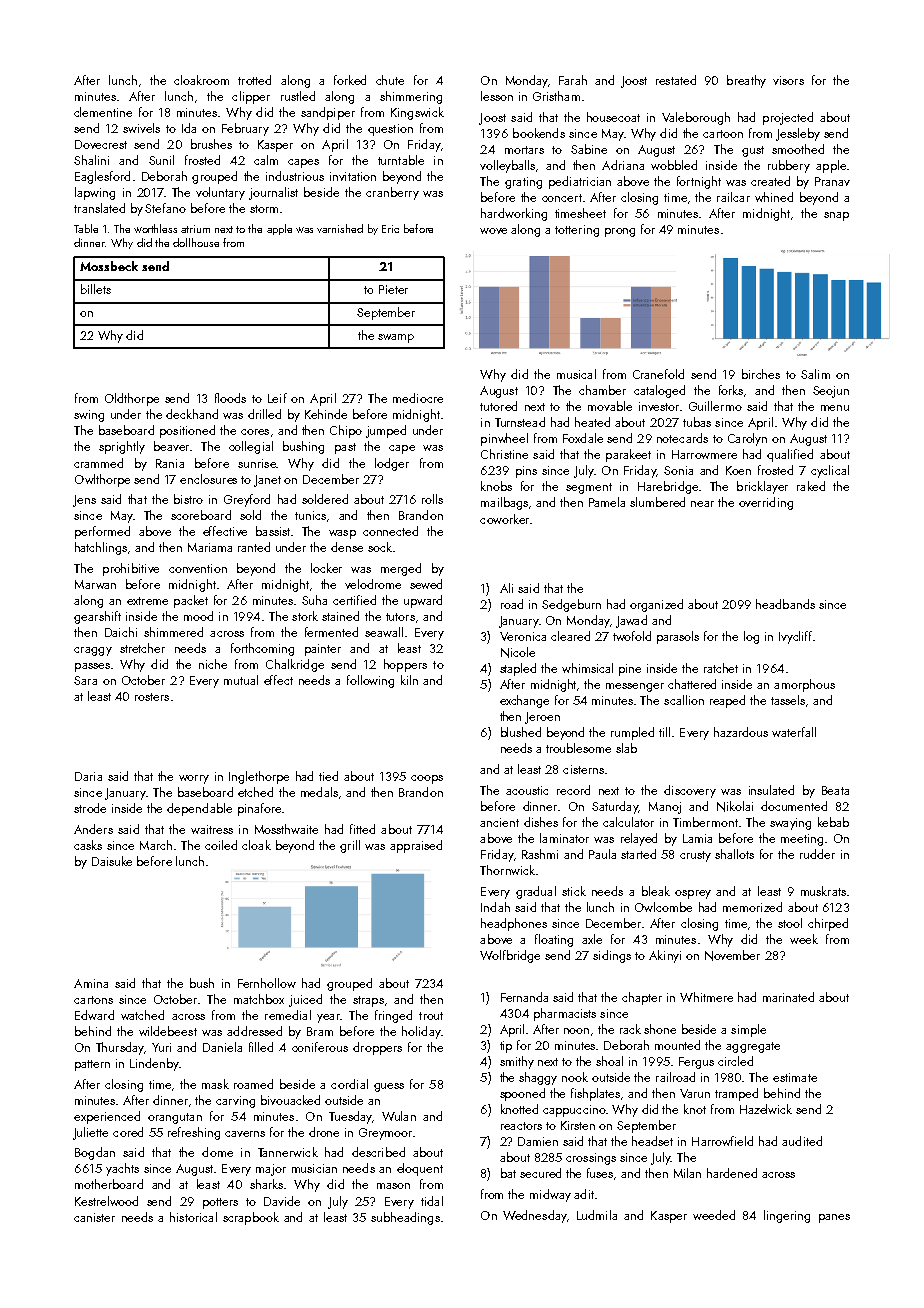 Image resolution: width=924 pixels, height=1308 pixels. Describe the element at coordinates (112, 861) in the screenshot. I see `Daisuke` at that location.
